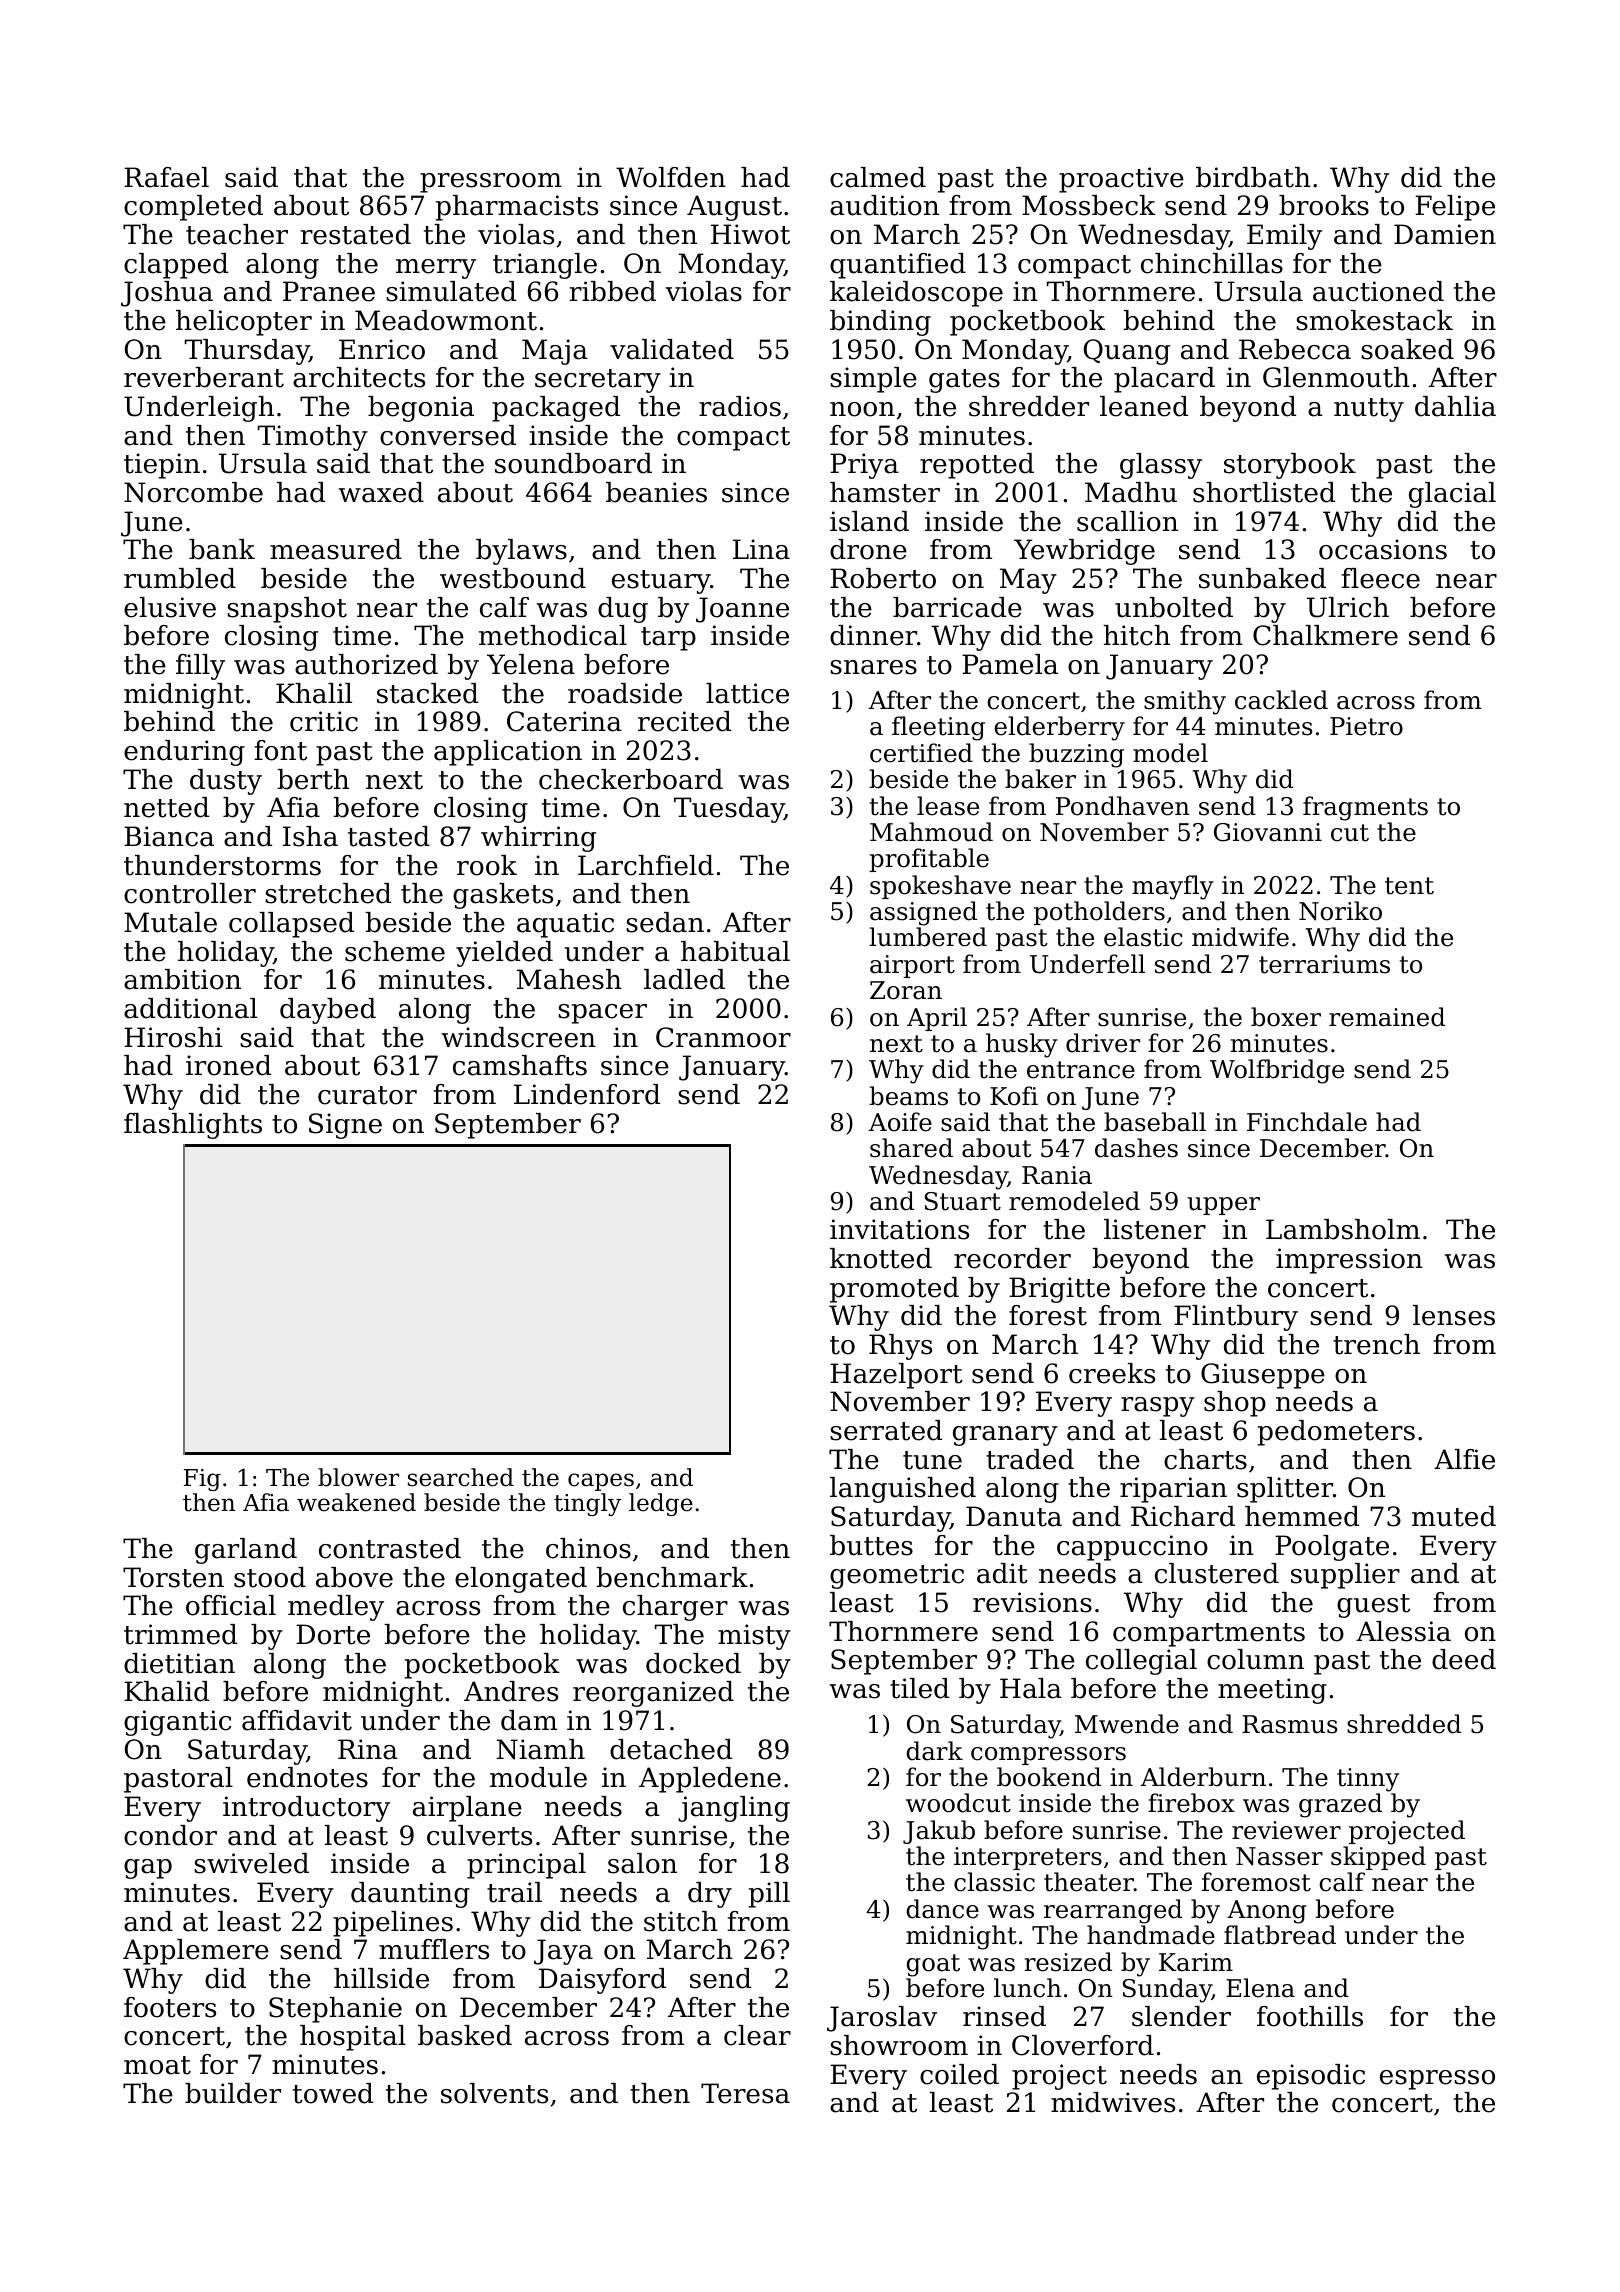  I want to click on Rafael, so click(166, 177).
